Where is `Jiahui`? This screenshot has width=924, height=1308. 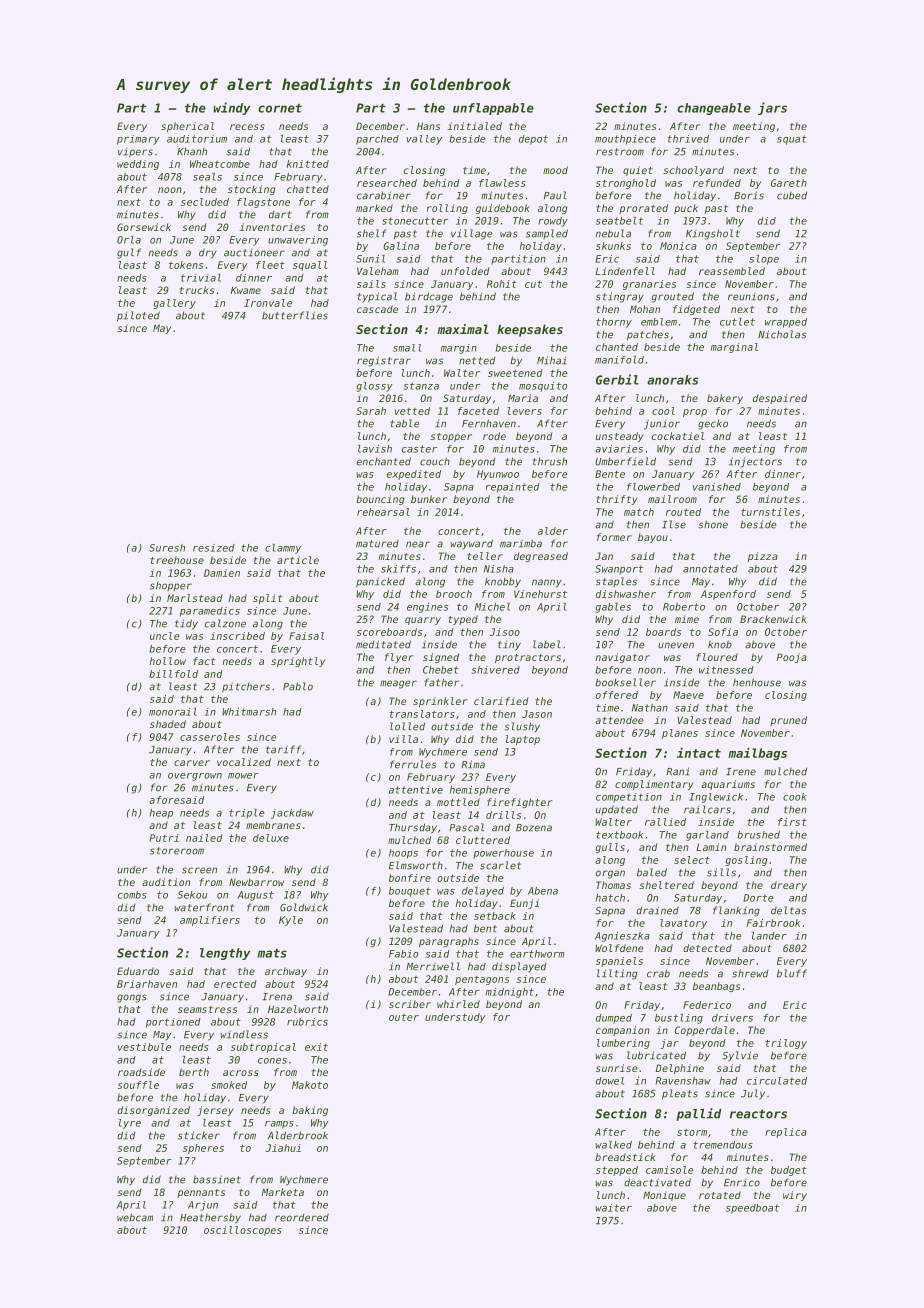
Jiahui is located at coordinates (283, 1148).
